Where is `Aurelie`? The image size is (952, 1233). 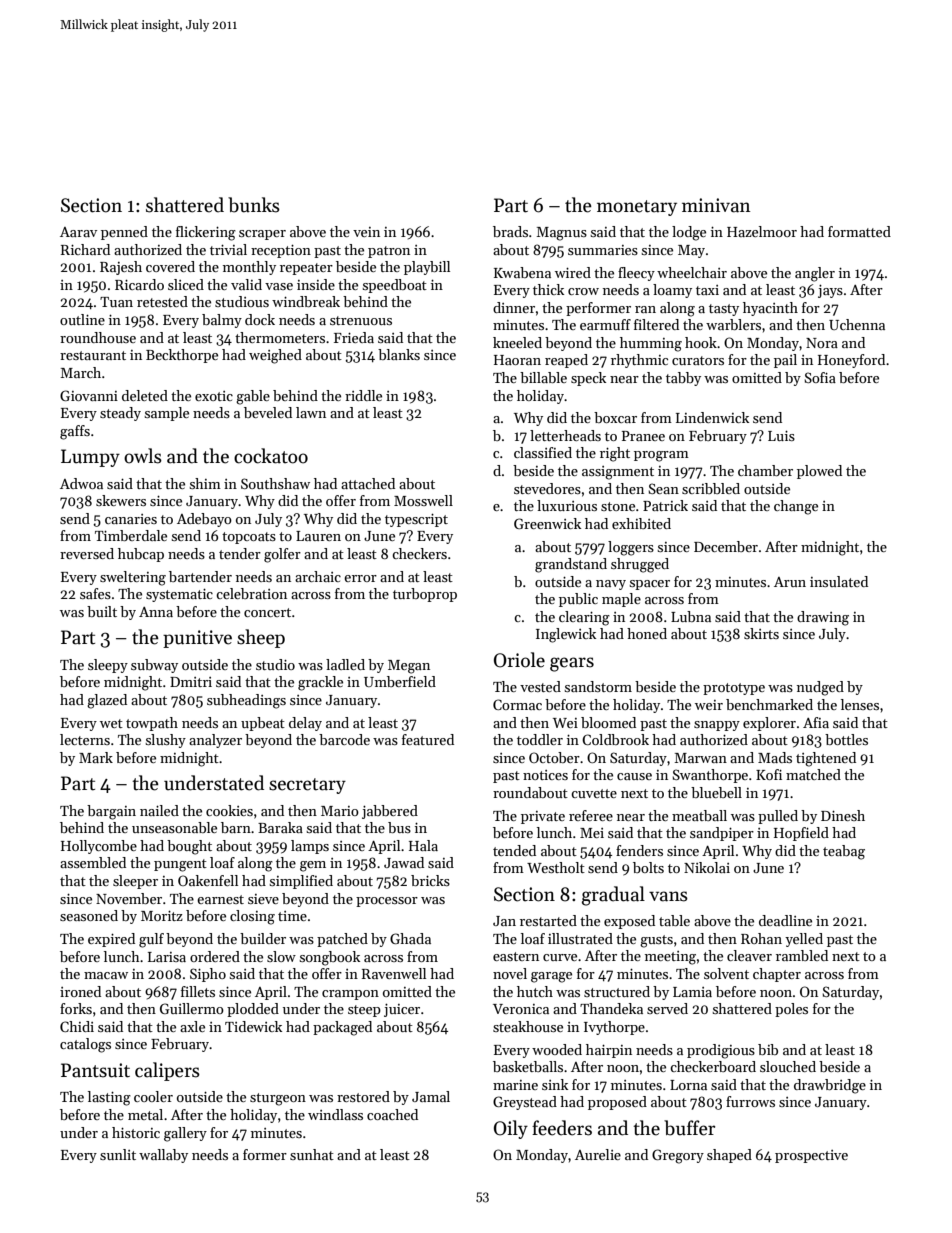 Aurelie is located at coordinates (598, 1154).
